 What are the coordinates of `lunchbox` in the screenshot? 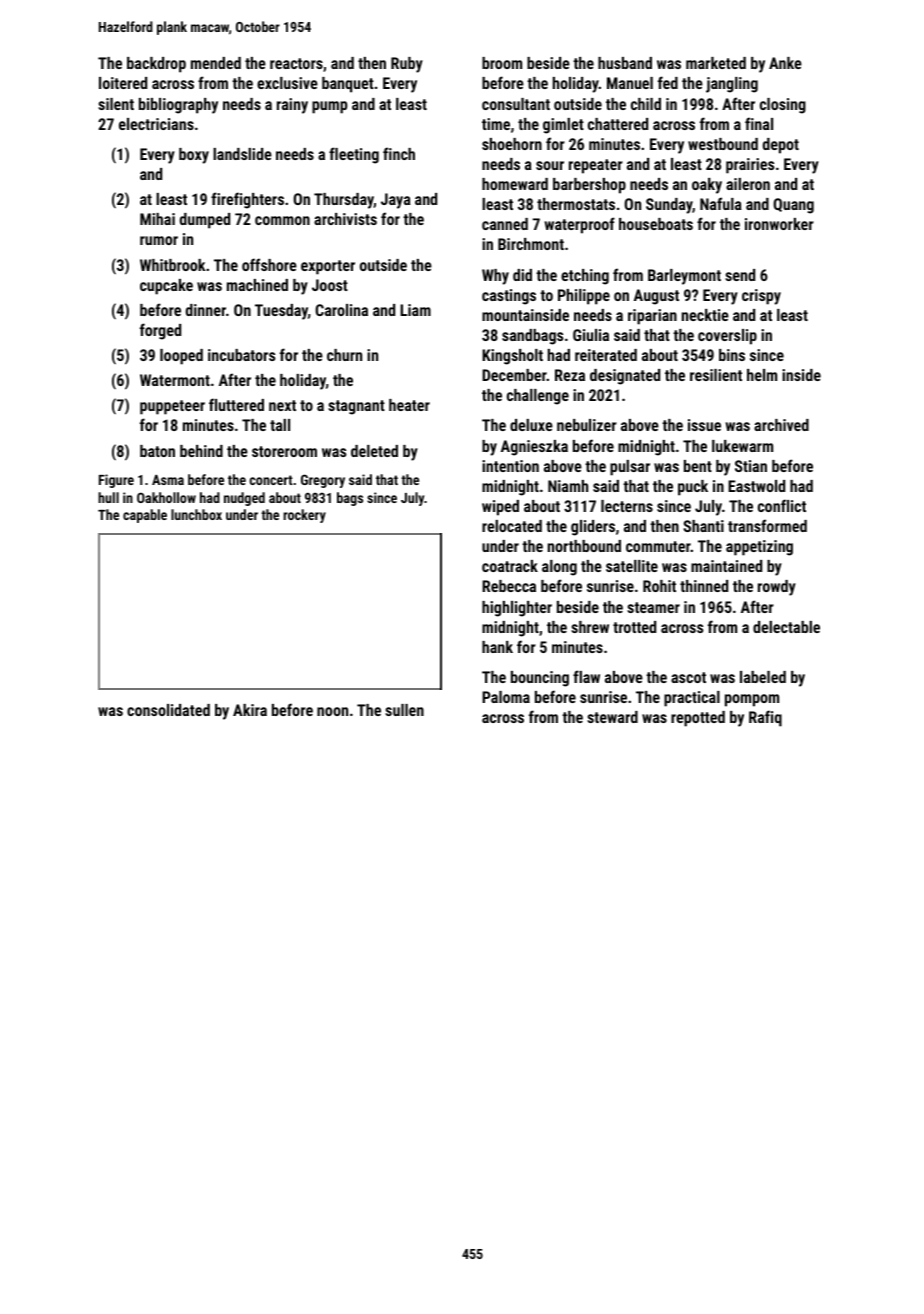 It's located at (196, 514).
